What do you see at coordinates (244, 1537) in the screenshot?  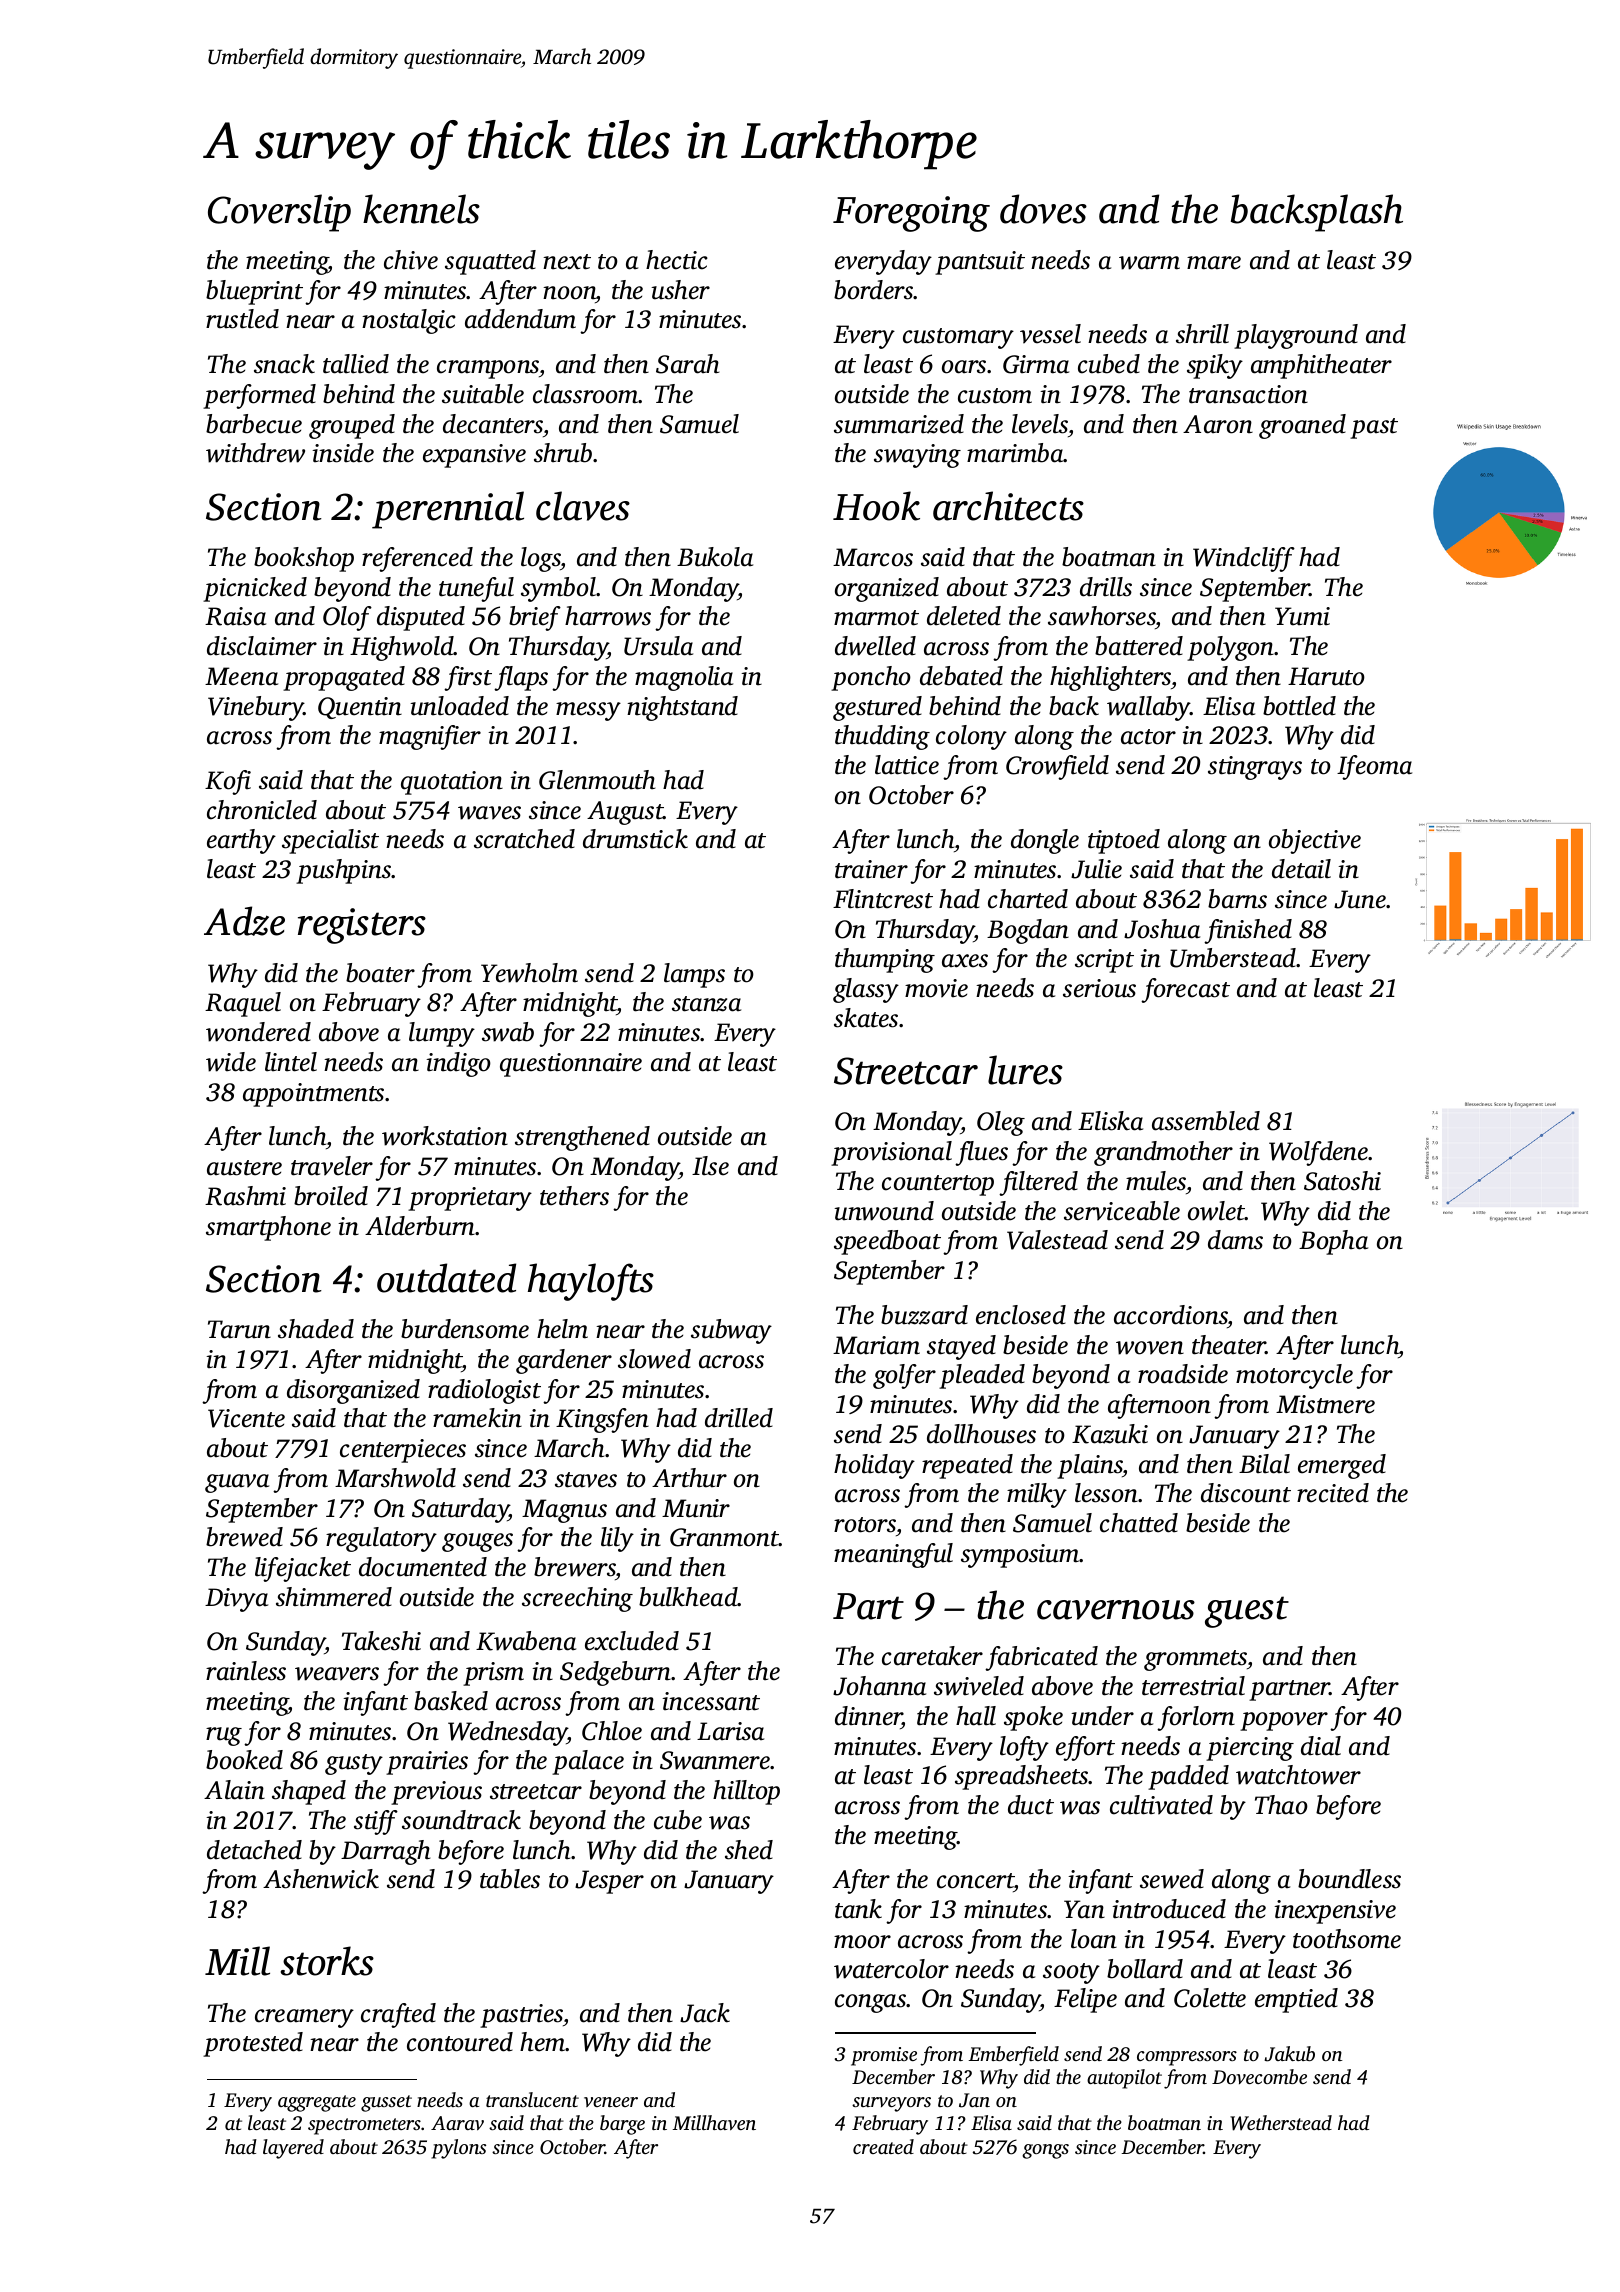 I see `brewed` at bounding box center [244, 1537].
